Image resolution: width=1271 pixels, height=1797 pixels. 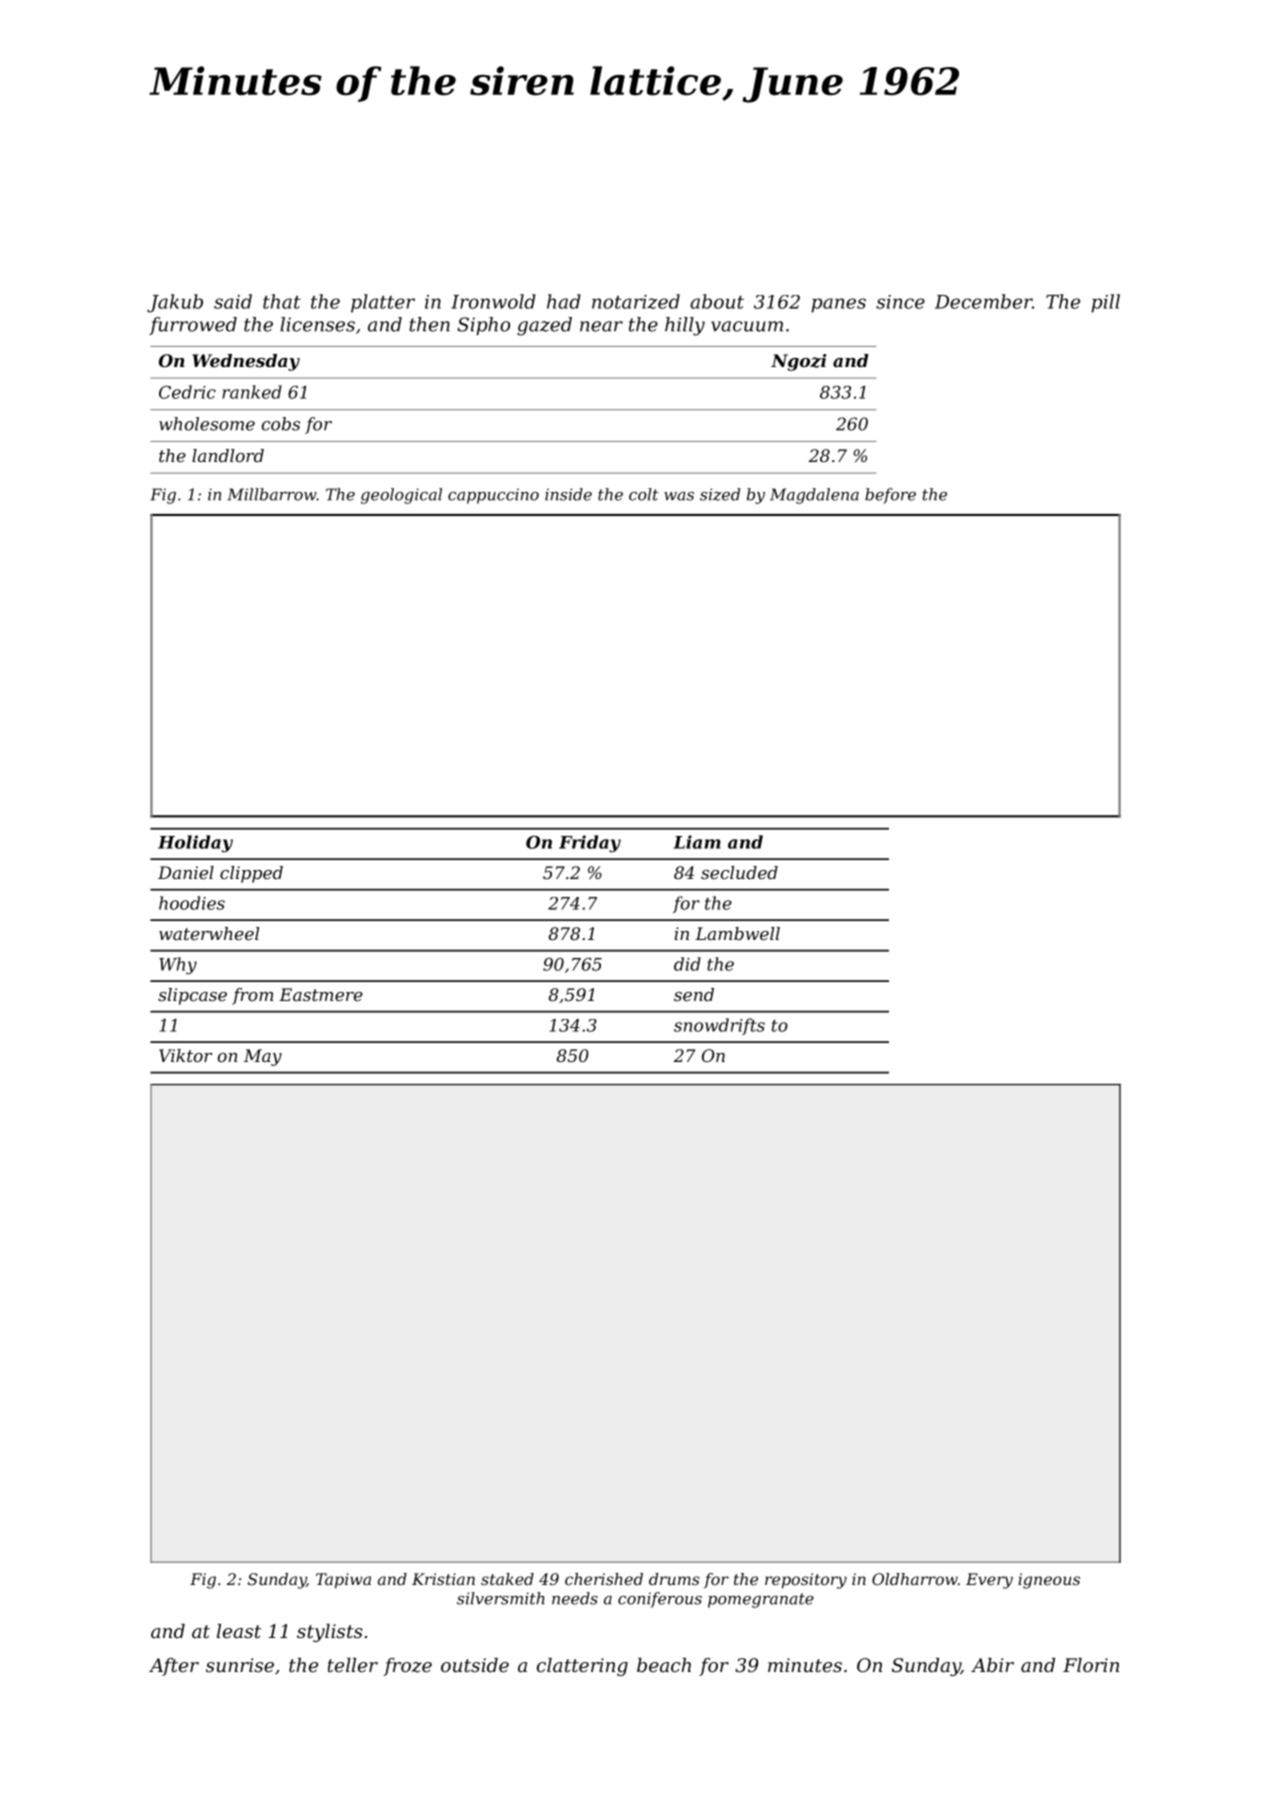 I want to click on Why, so click(x=178, y=966).
